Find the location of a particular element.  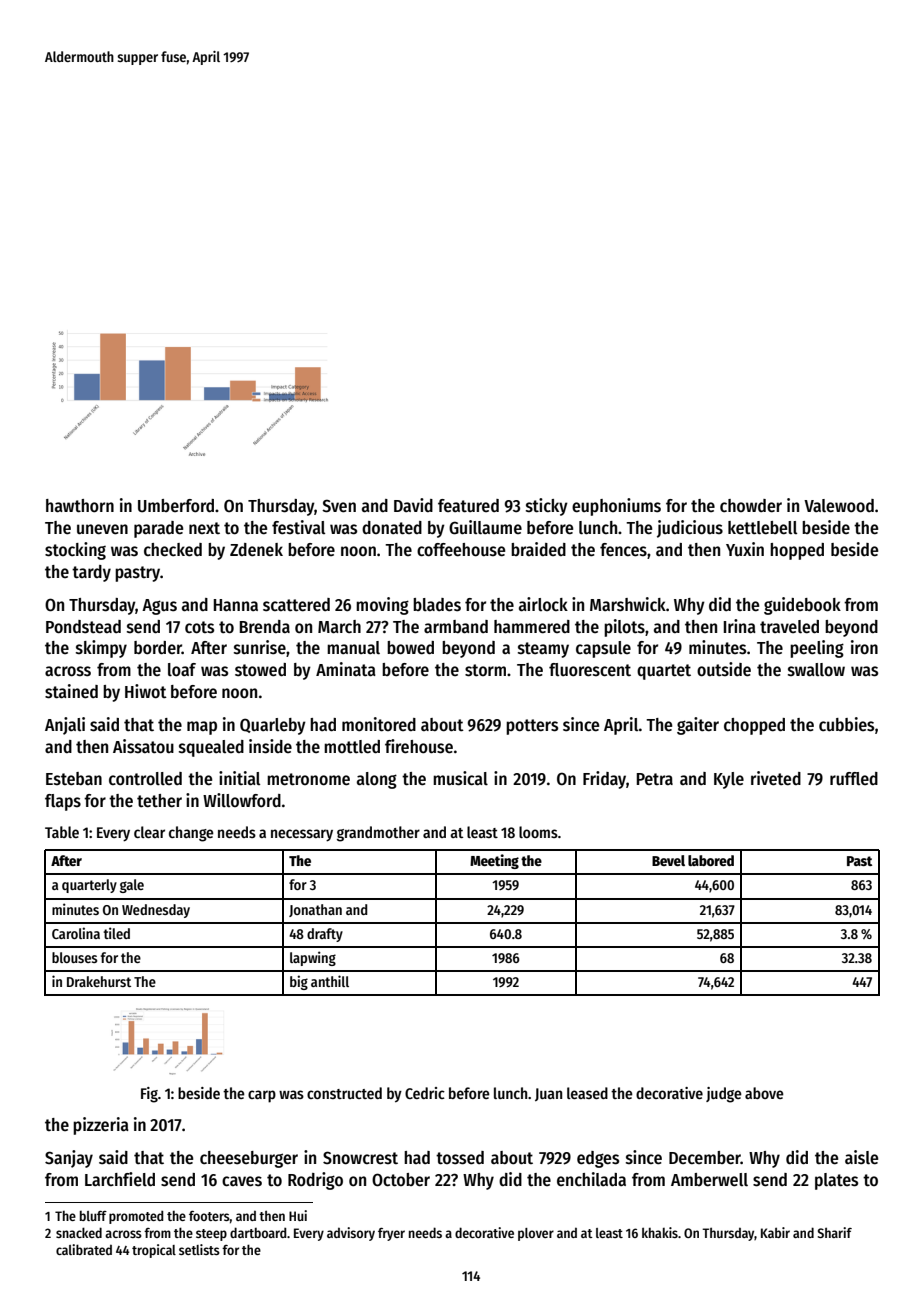

Valewood is located at coordinates (839, 506).
